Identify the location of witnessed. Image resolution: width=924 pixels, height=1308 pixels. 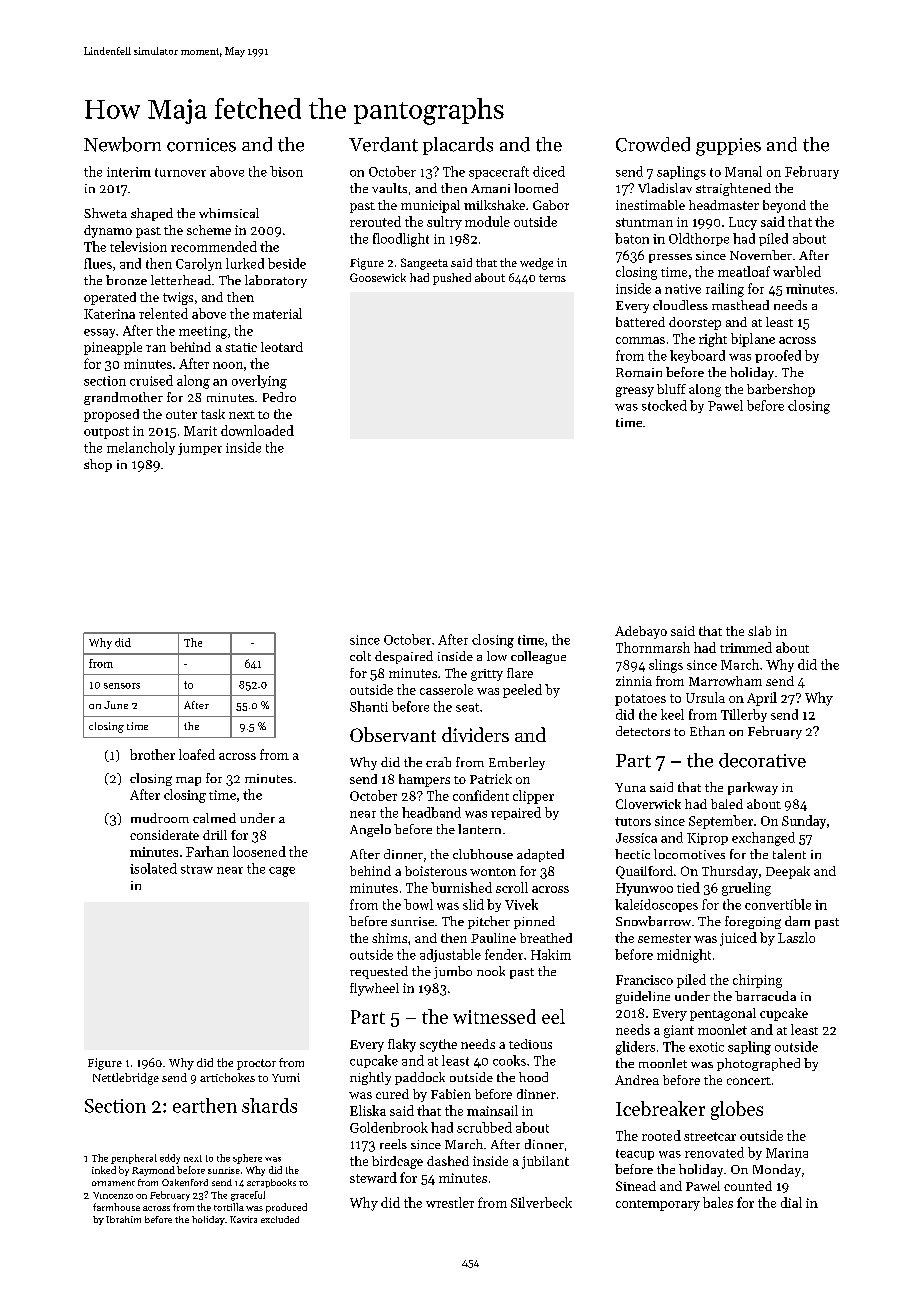
(494, 1016).
